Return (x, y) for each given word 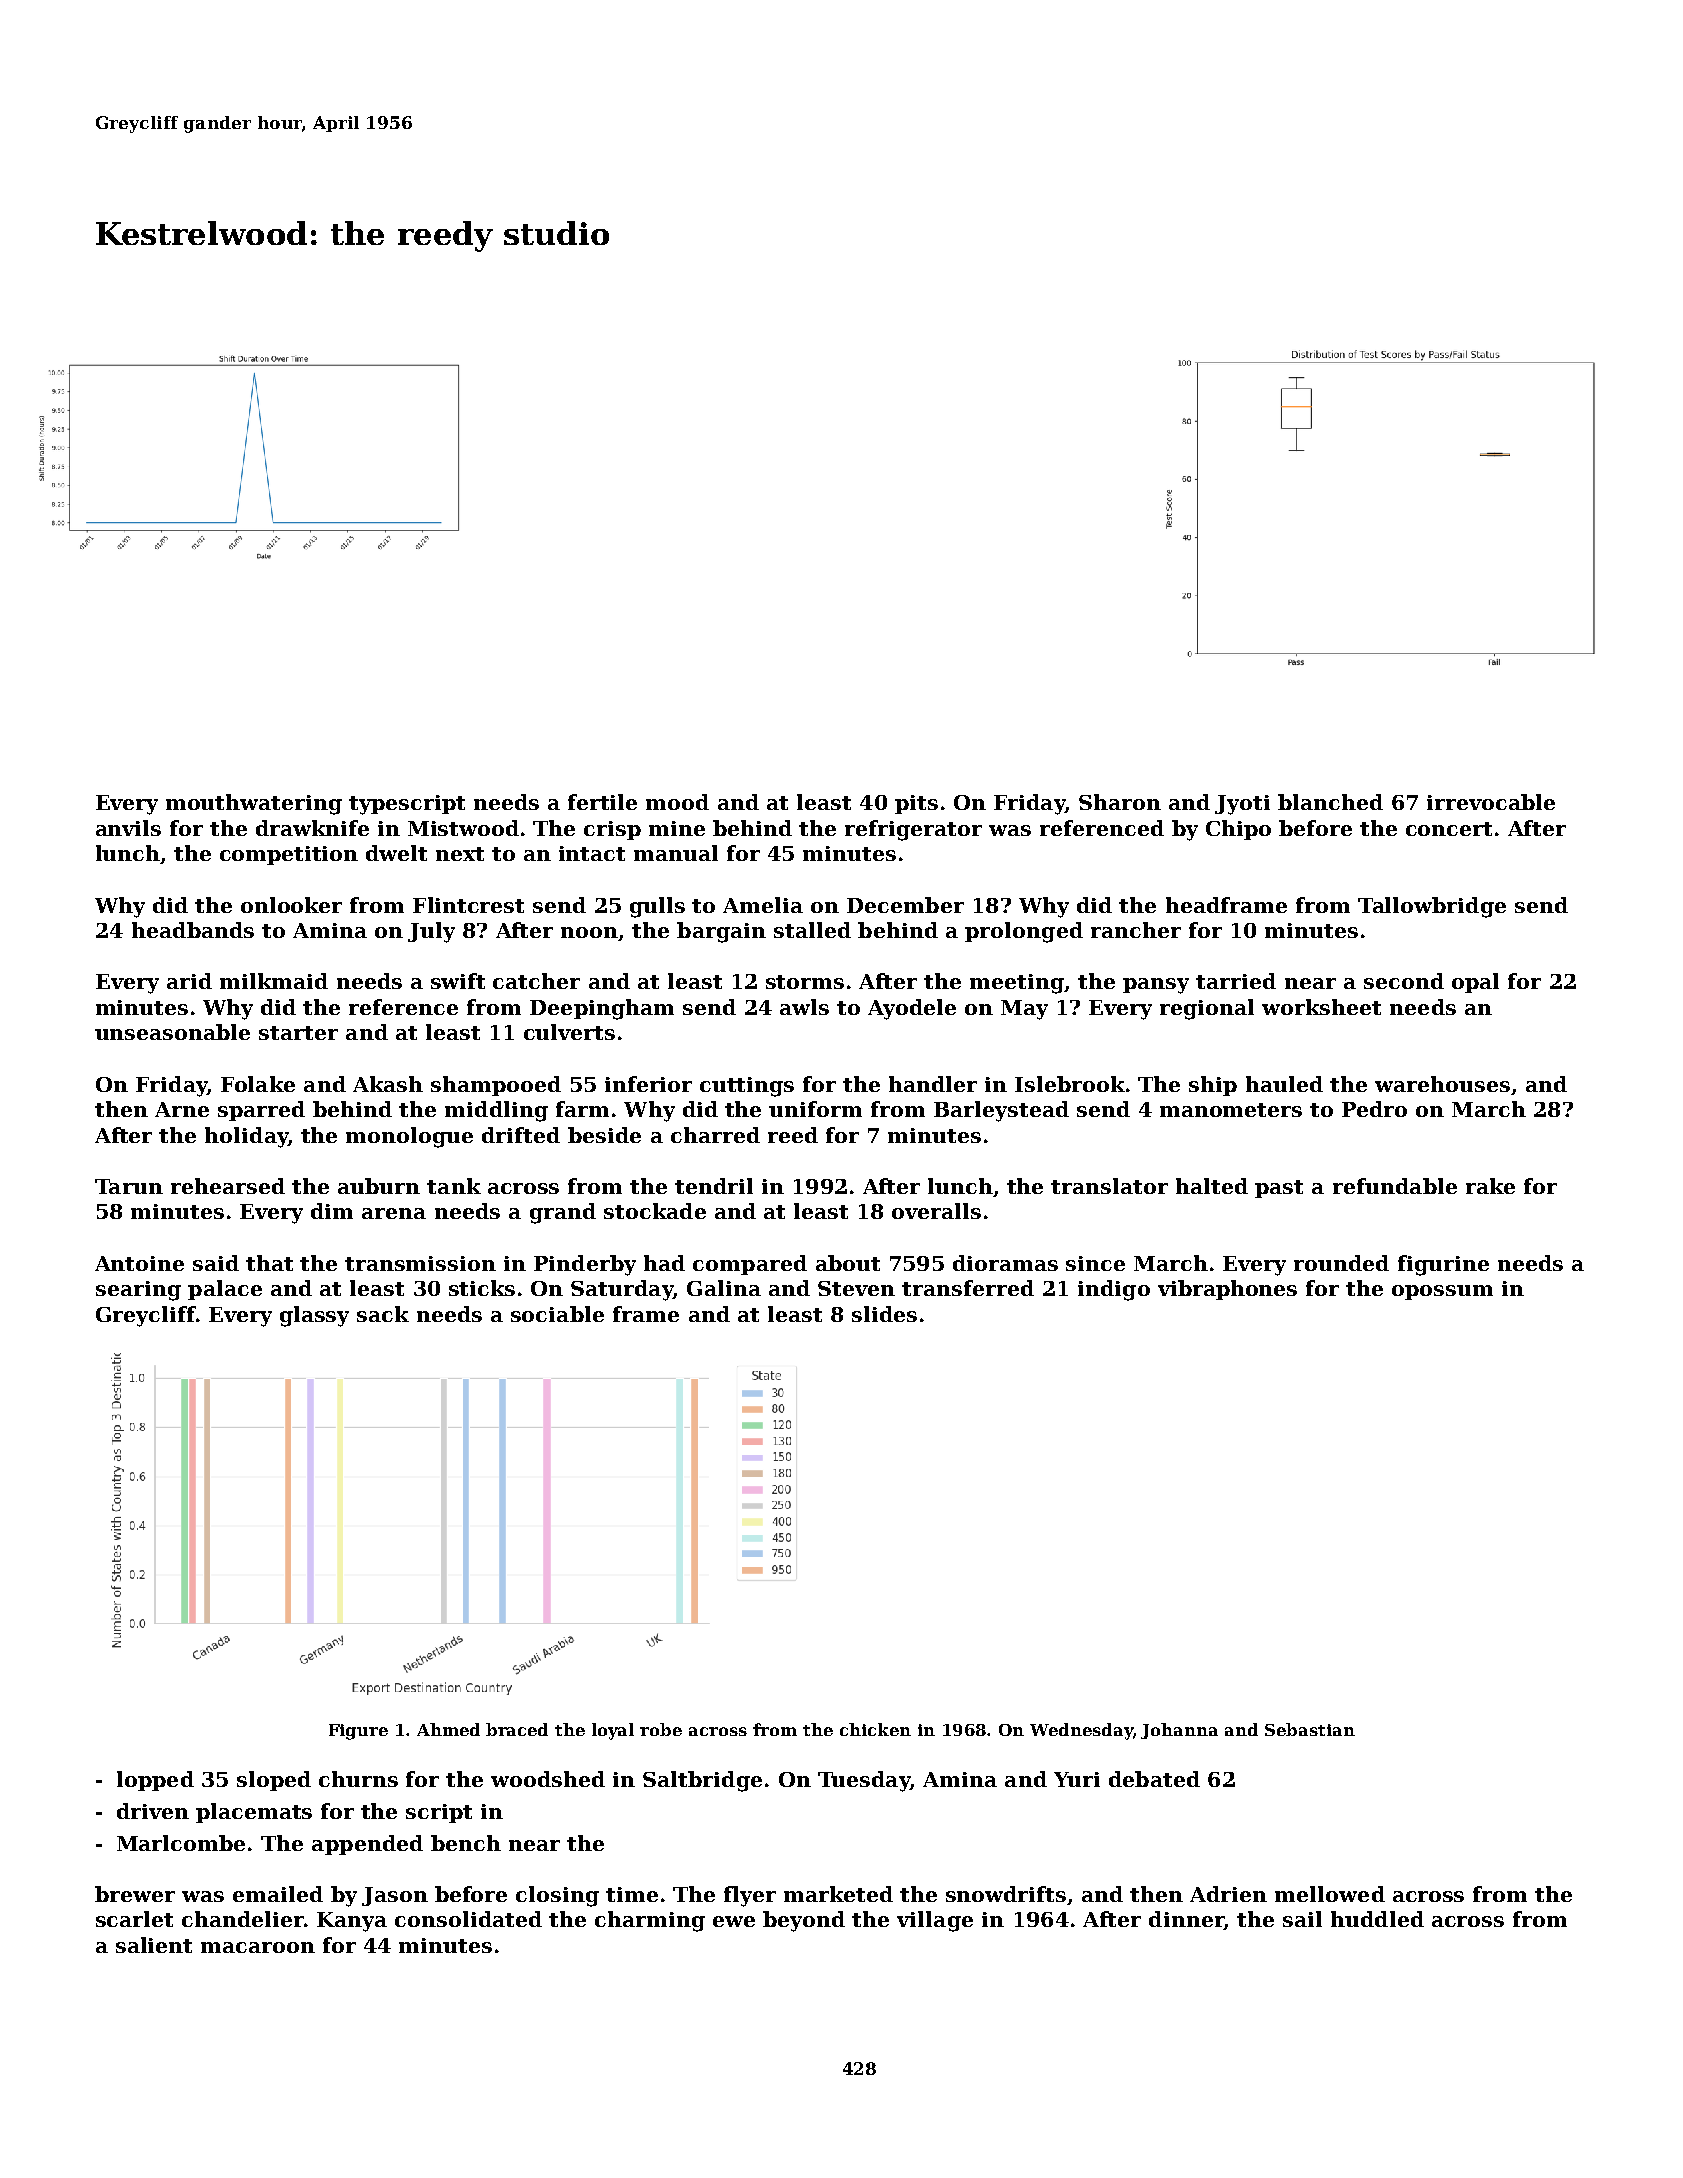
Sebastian (1310, 1729)
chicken (875, 1729)
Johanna (1179, 1731)
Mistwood (463, 828)
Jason (395, 1896)
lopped (155, 1781)
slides (884, 1314)
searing (138, 1291)
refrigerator (913, 830)
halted (1212, 1186)
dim (332, 1211)
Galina (724, 1288)
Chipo (1238, 830)
